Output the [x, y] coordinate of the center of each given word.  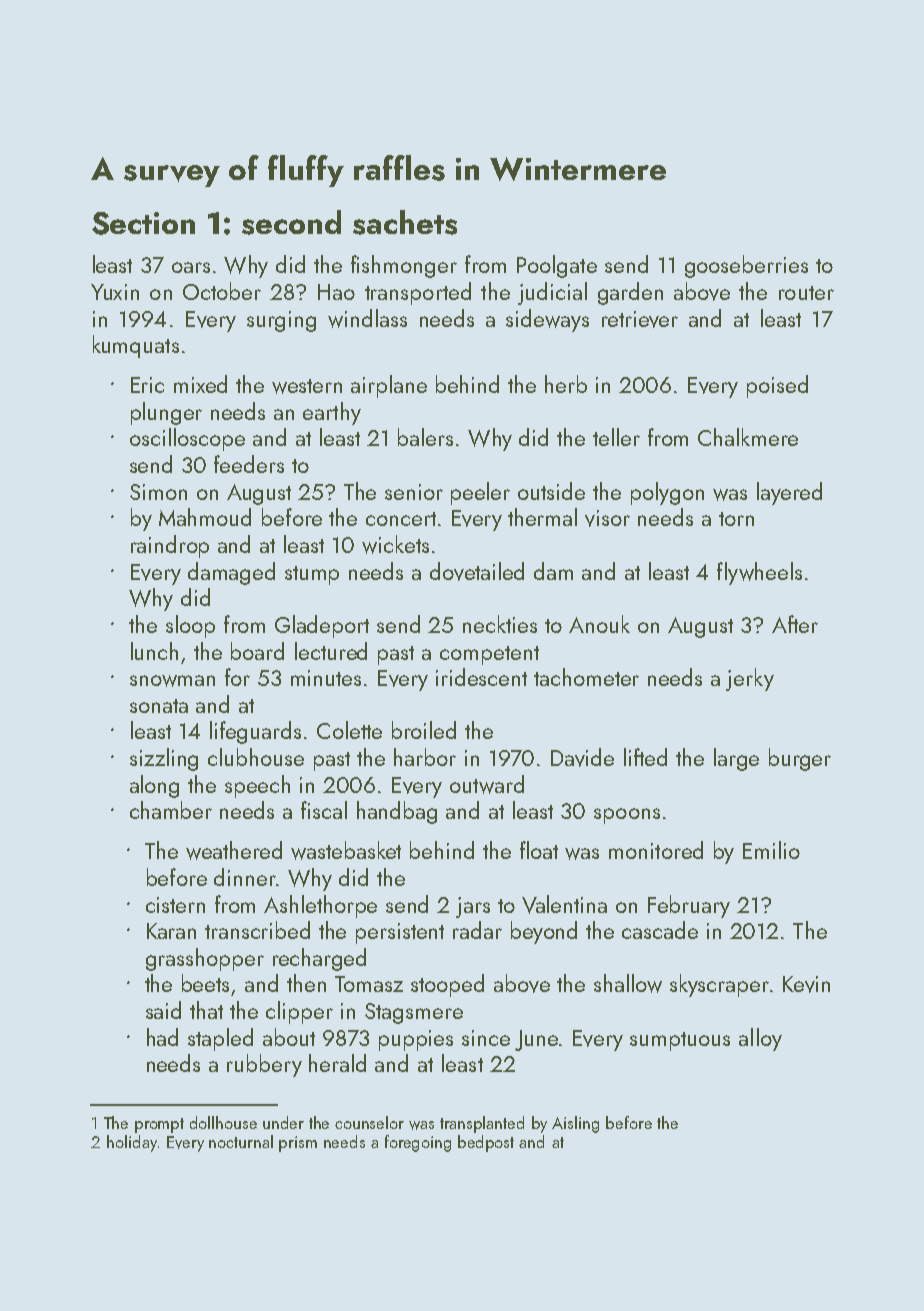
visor [607, 518]
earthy [332, 413]
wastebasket [346, 850]
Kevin [806, 984]
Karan [171, 931]
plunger [166, 413]
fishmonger [404, 266]
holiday [132, 1143]
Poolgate [557, 266]
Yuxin [115, 292]
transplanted [482, 1124]
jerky [750, 679]
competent [489, 655]
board [257, 651]
